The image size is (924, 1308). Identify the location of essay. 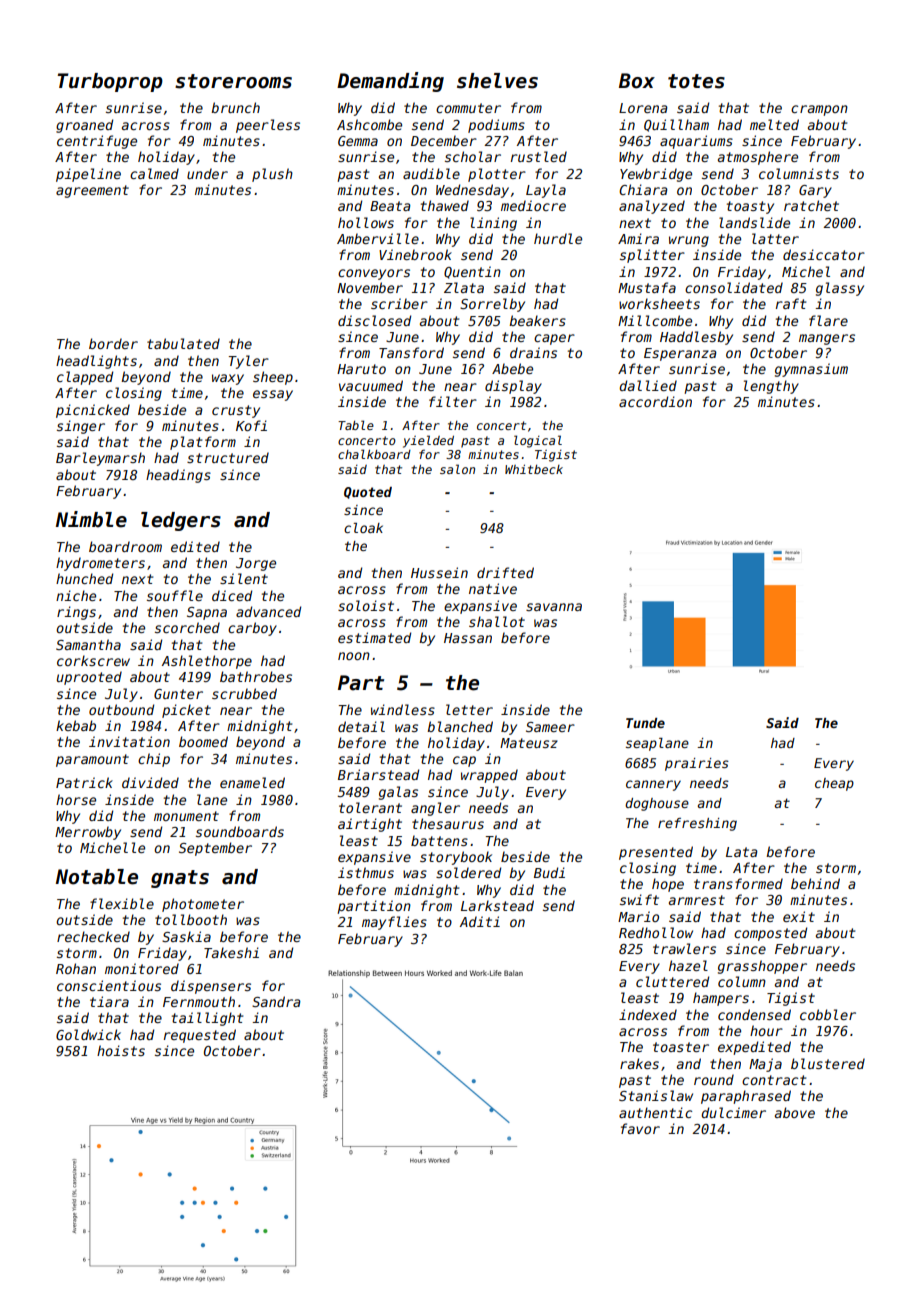
(273, 395).
